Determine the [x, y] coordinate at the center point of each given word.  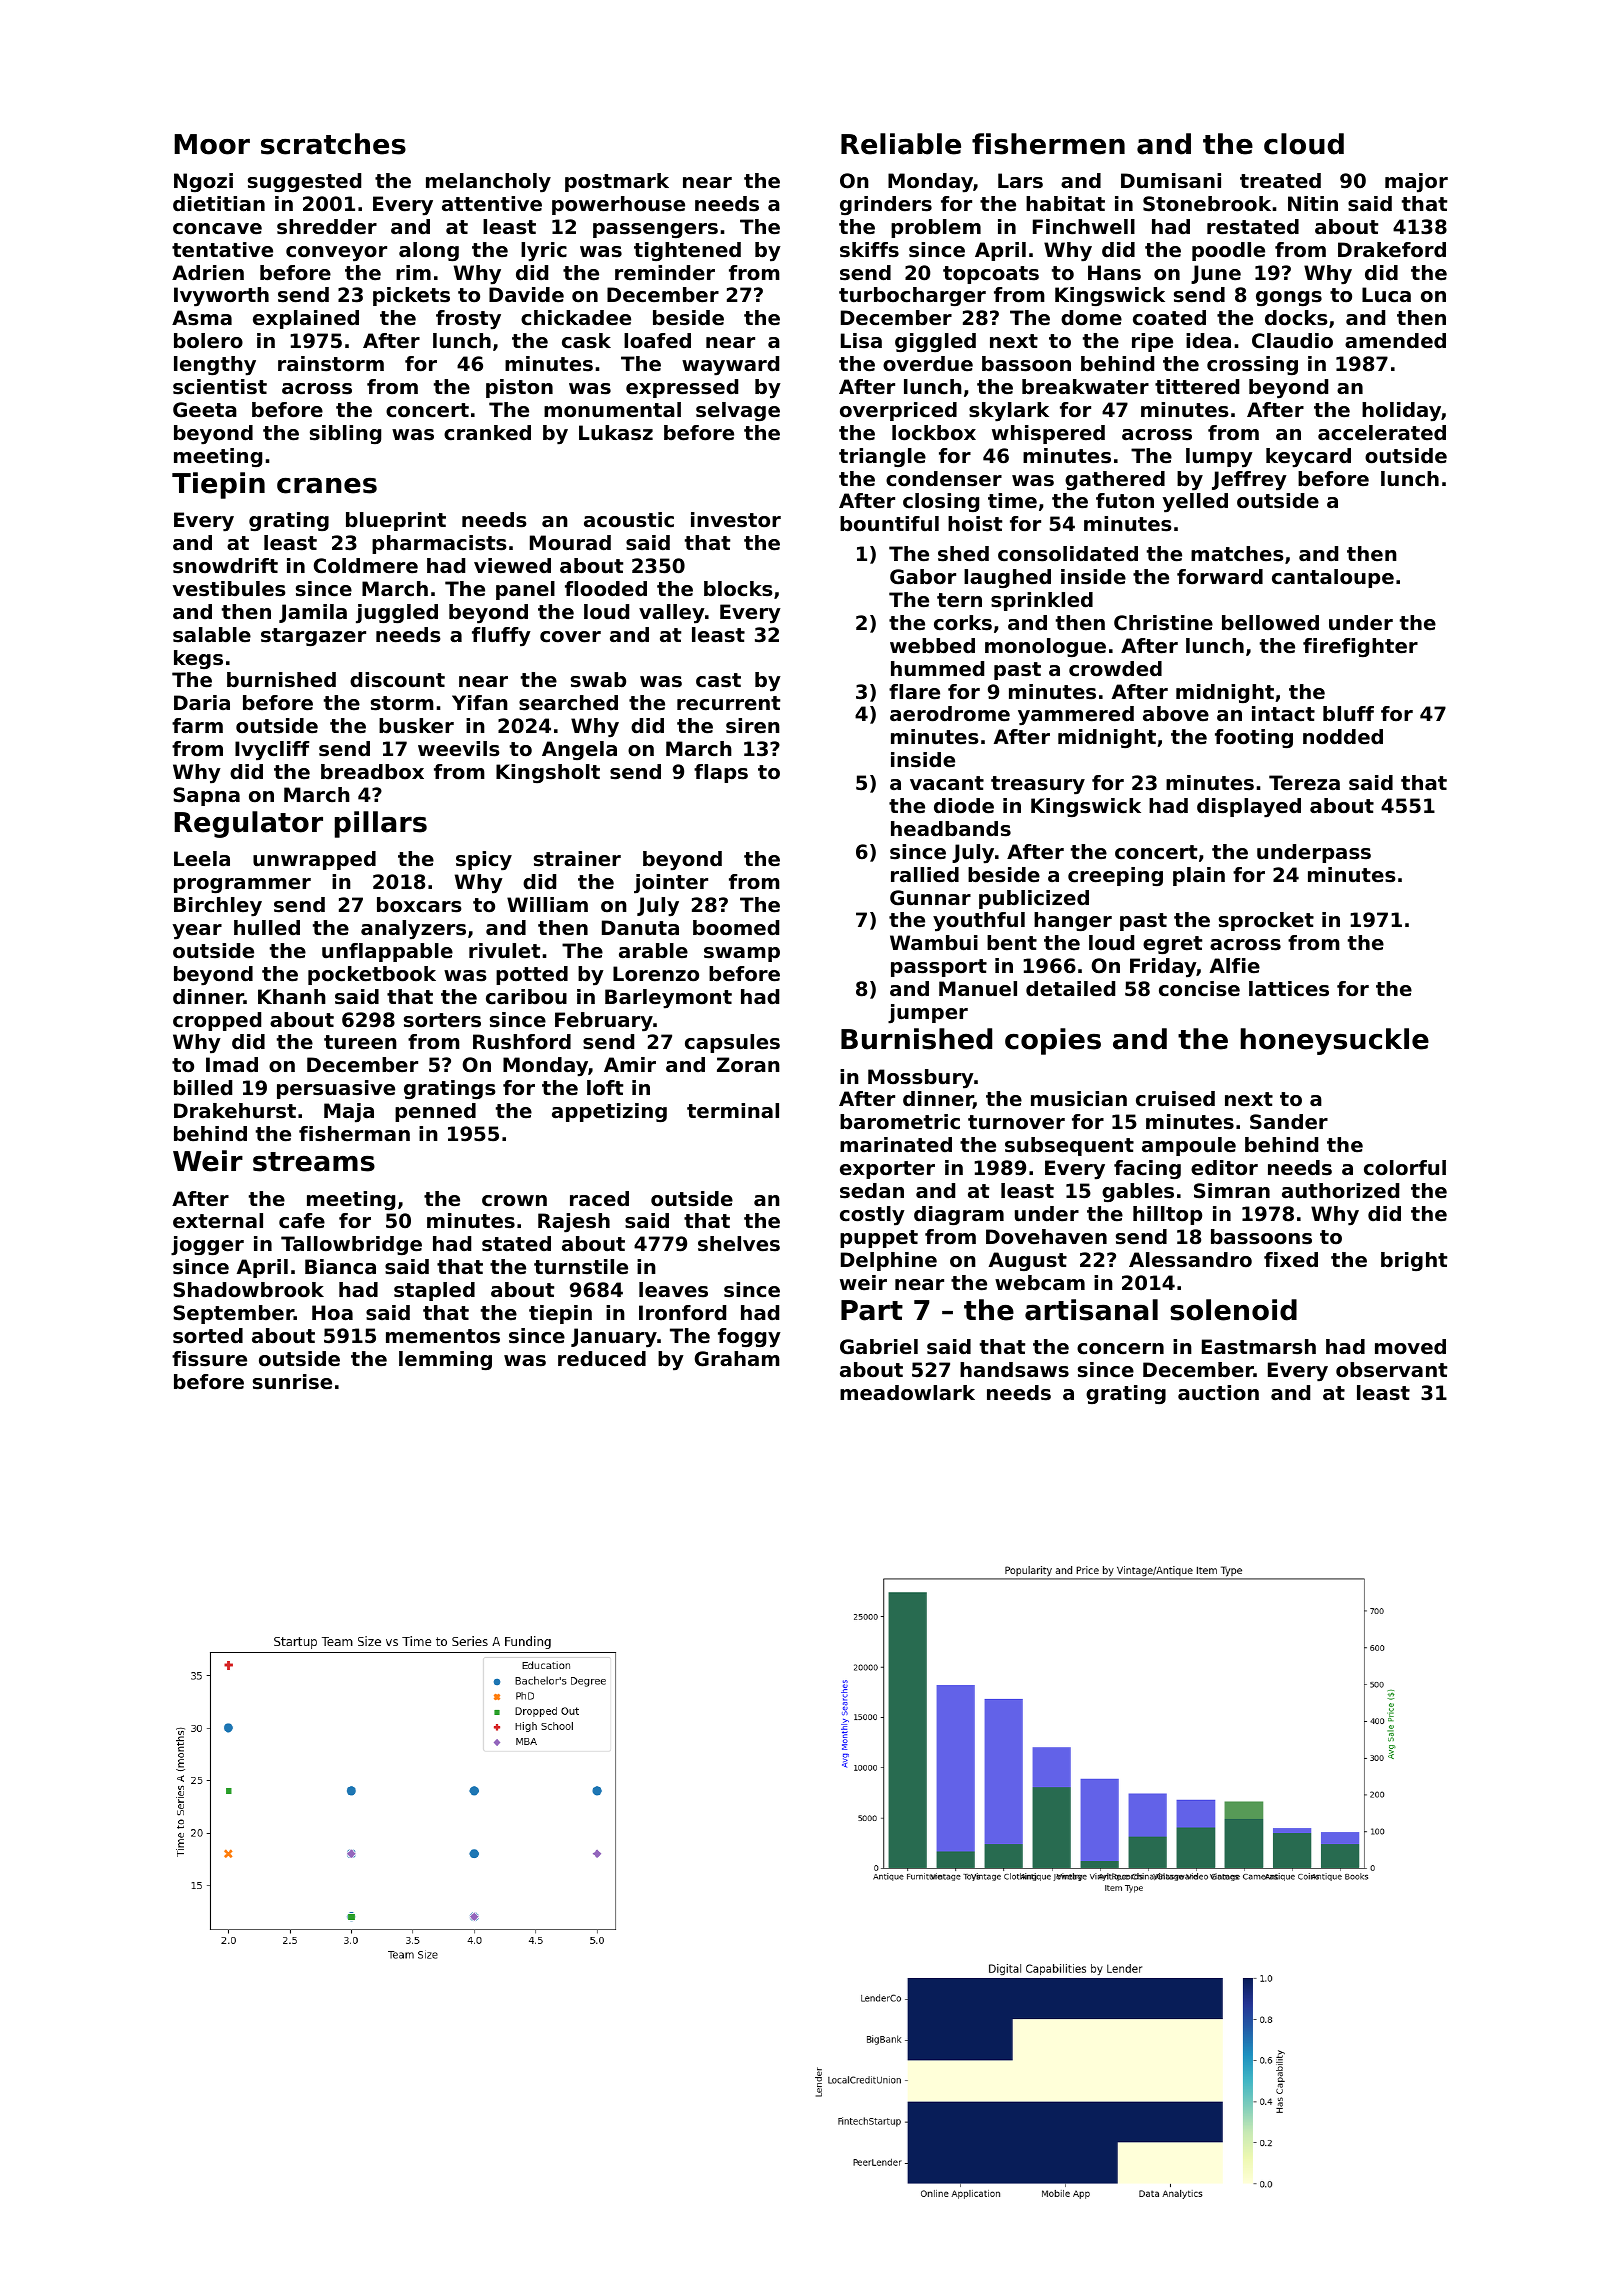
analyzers [413, 930]
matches [1237, 554]
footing [1254, 738]
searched [568, 703]
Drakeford [1392, 250]
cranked [487, 433]
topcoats [991, 275]
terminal [733, 1111]
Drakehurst [235, 1111]
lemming [445, 1360]
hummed [937, 669]
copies [1053, 1041]
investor [736, 520]
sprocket [1266, 921]
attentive [492, 204]
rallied [925, 875]
